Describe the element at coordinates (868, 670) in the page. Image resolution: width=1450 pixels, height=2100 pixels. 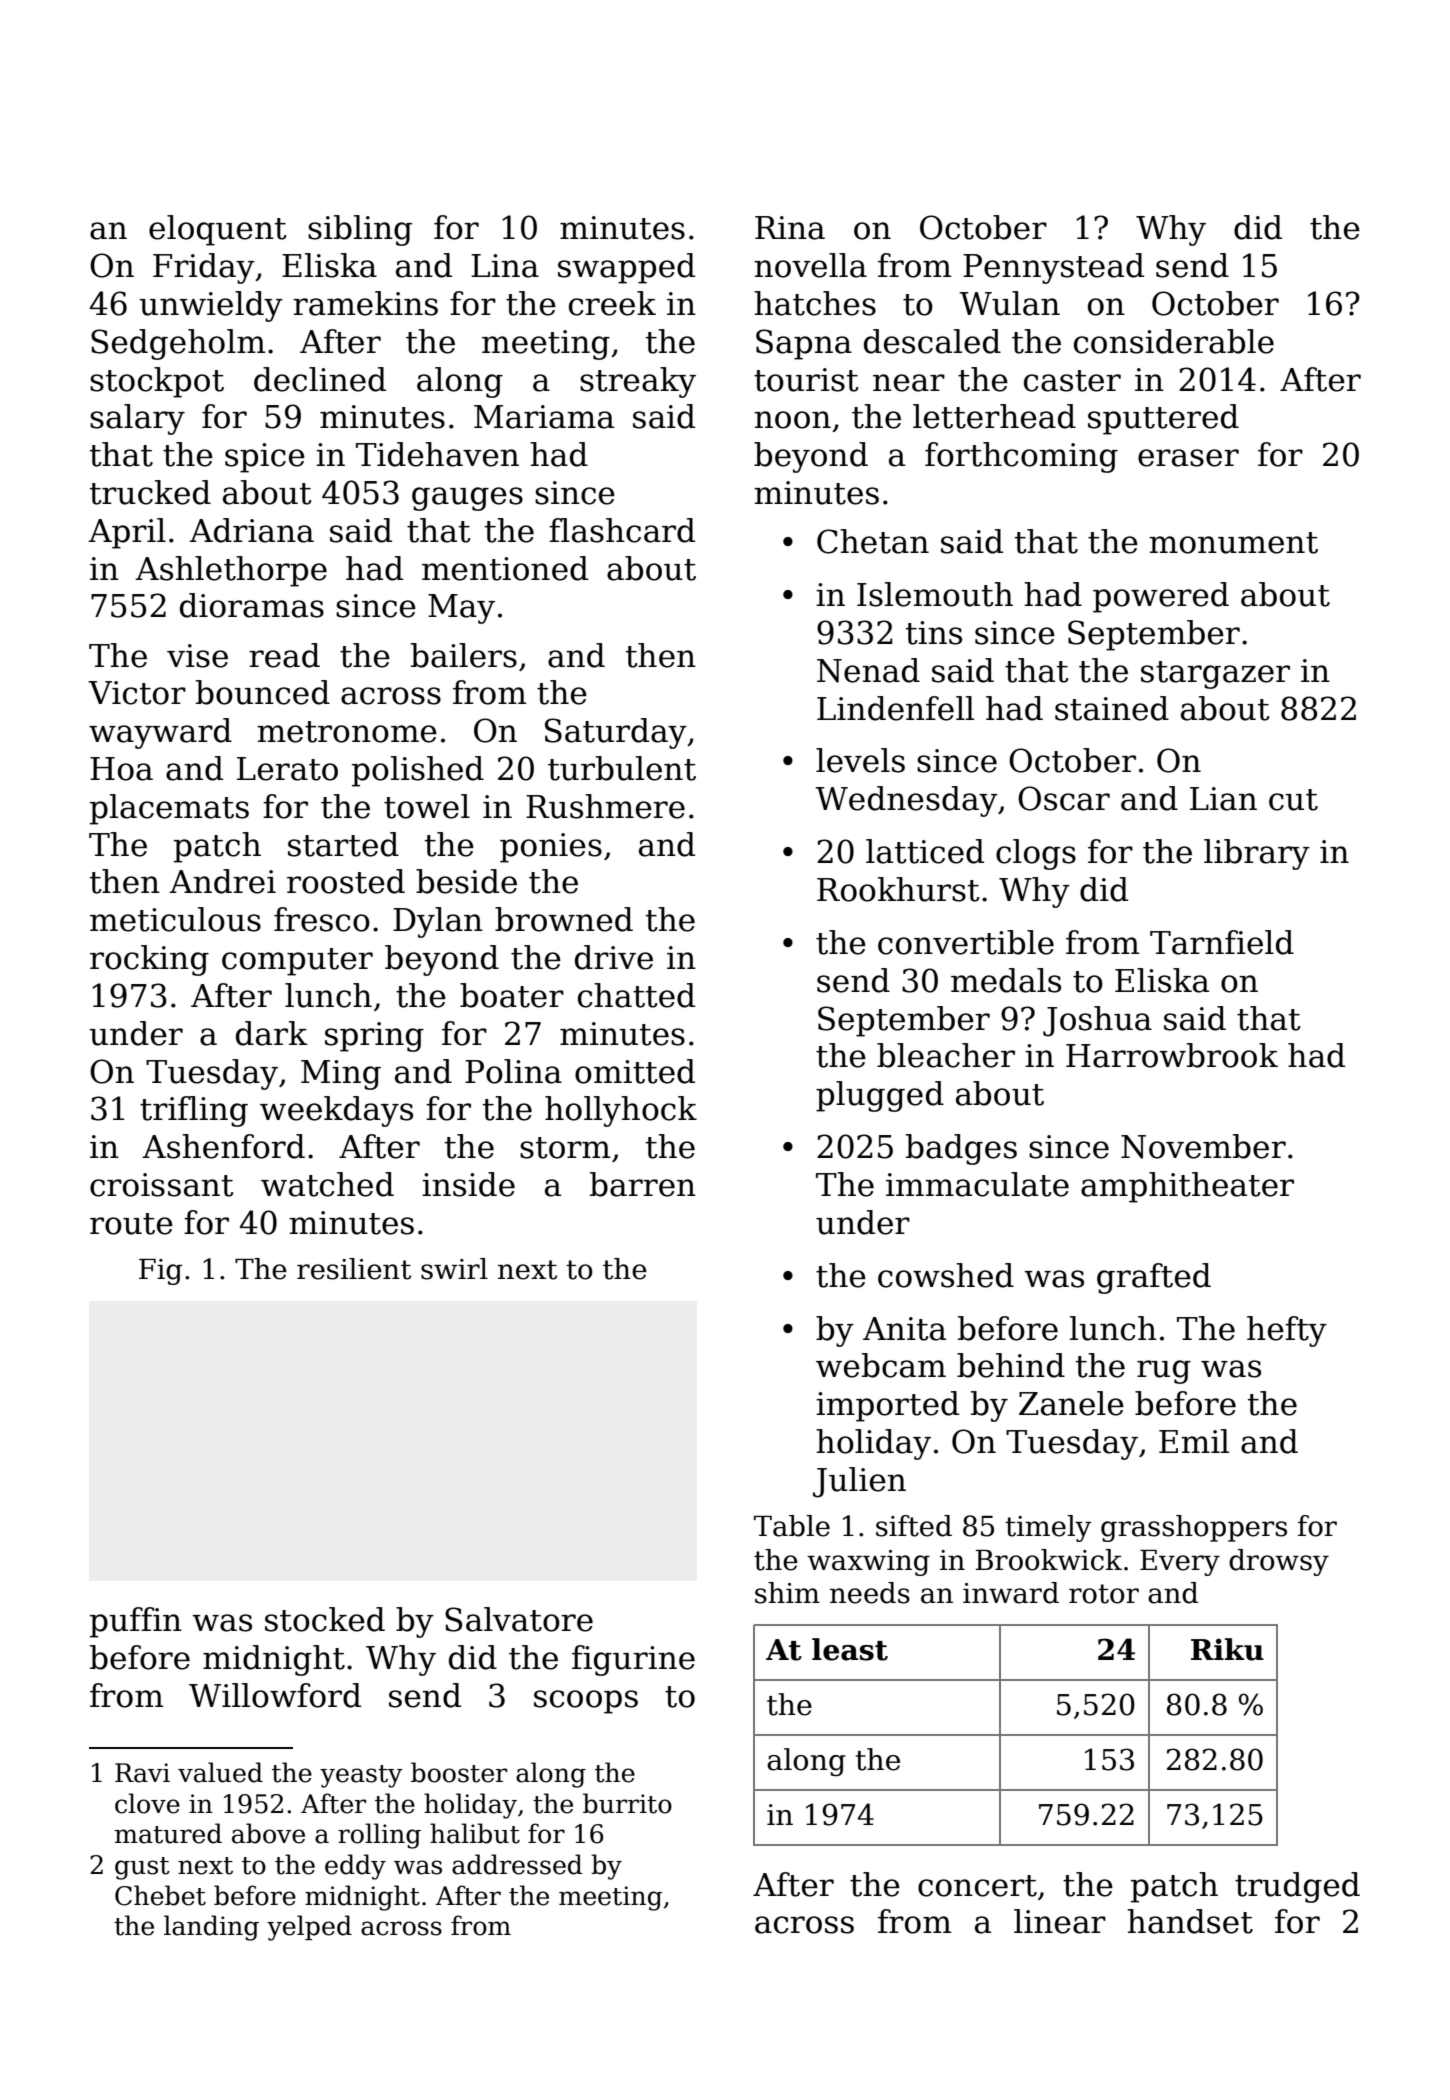
I see `Nenad` at that location.
